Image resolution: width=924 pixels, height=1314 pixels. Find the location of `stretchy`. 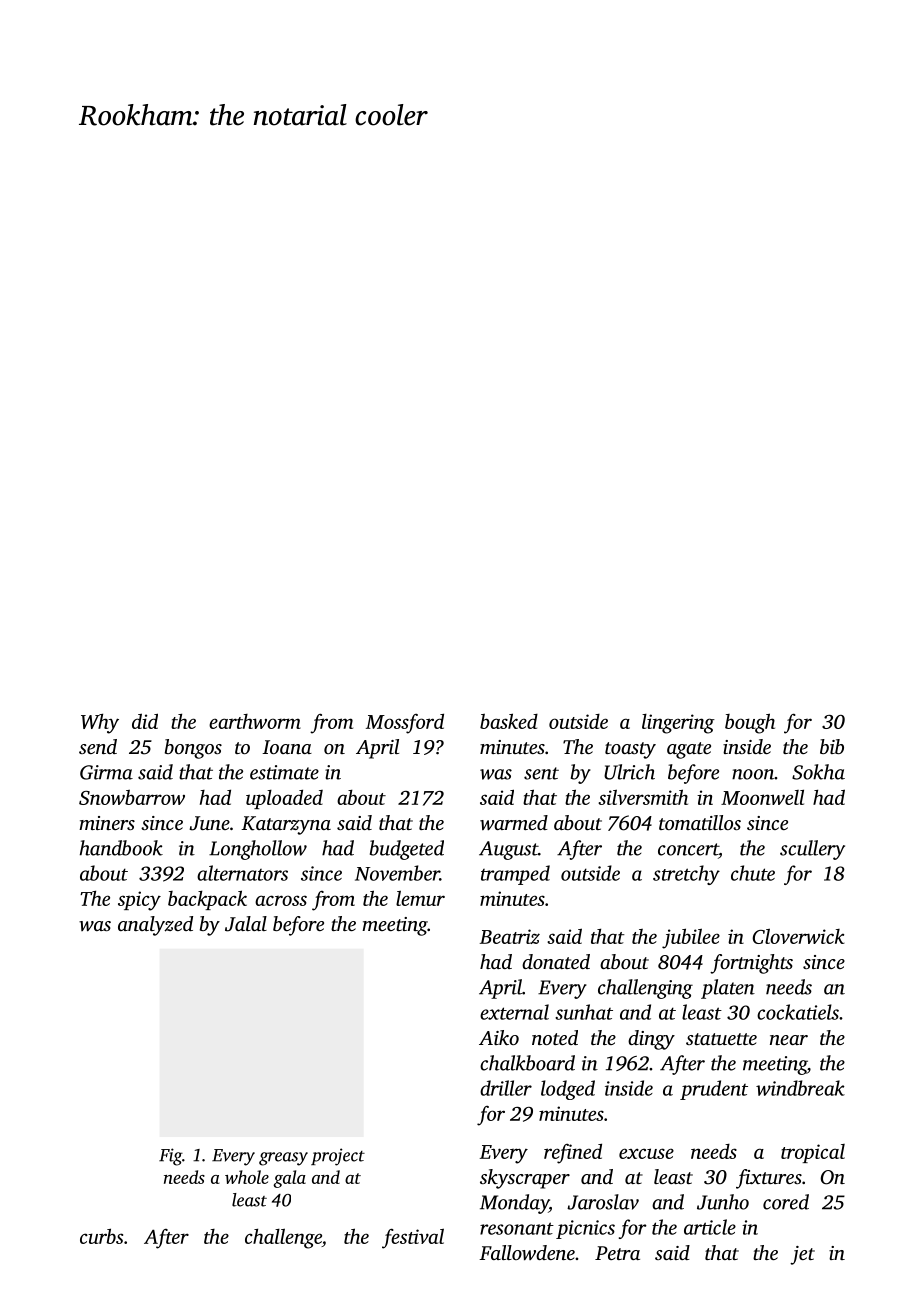

stretchy is located at coordinates (686, 875).
